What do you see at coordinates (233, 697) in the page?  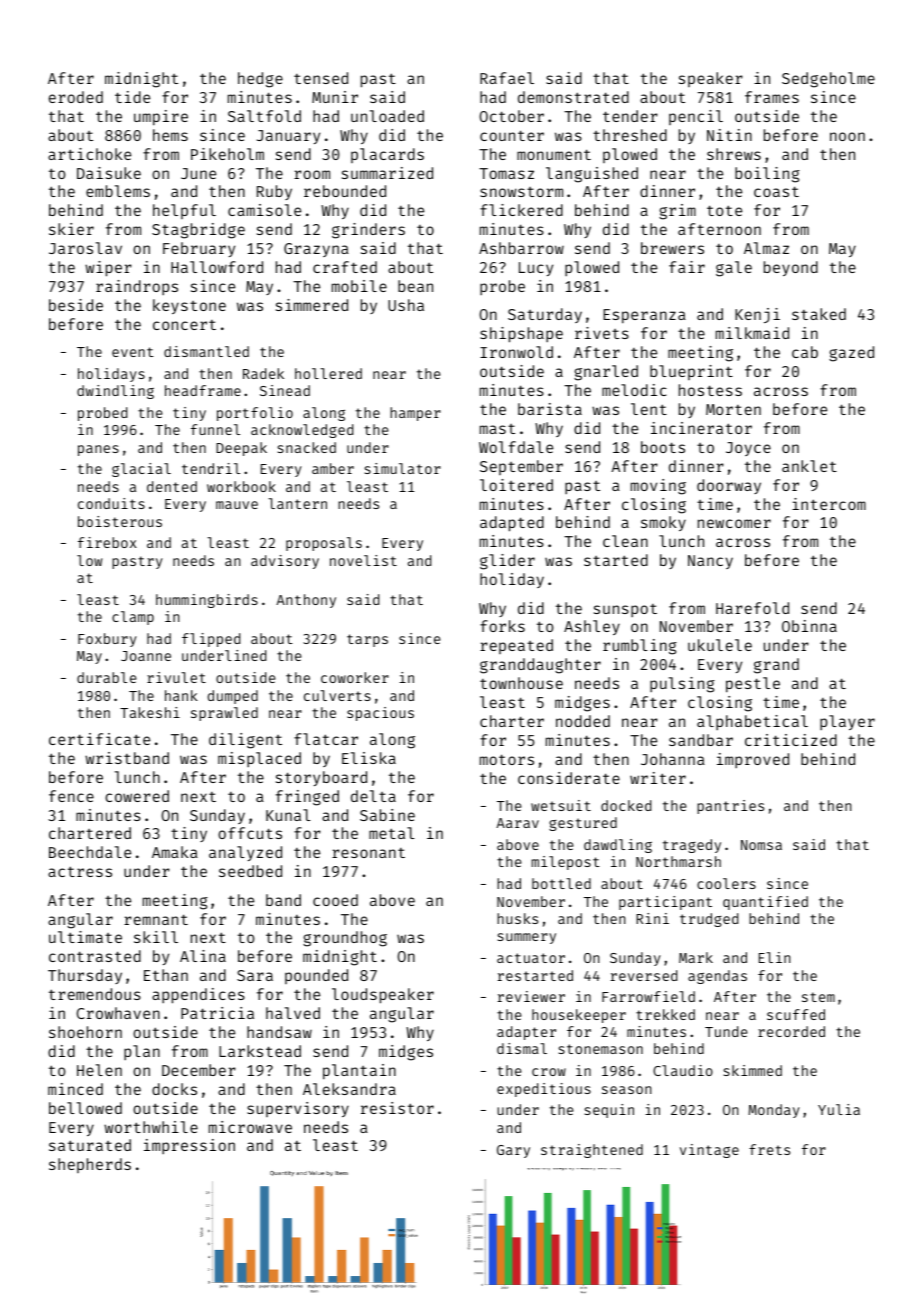 I see `dumped` at bounding box center [233, 697].
